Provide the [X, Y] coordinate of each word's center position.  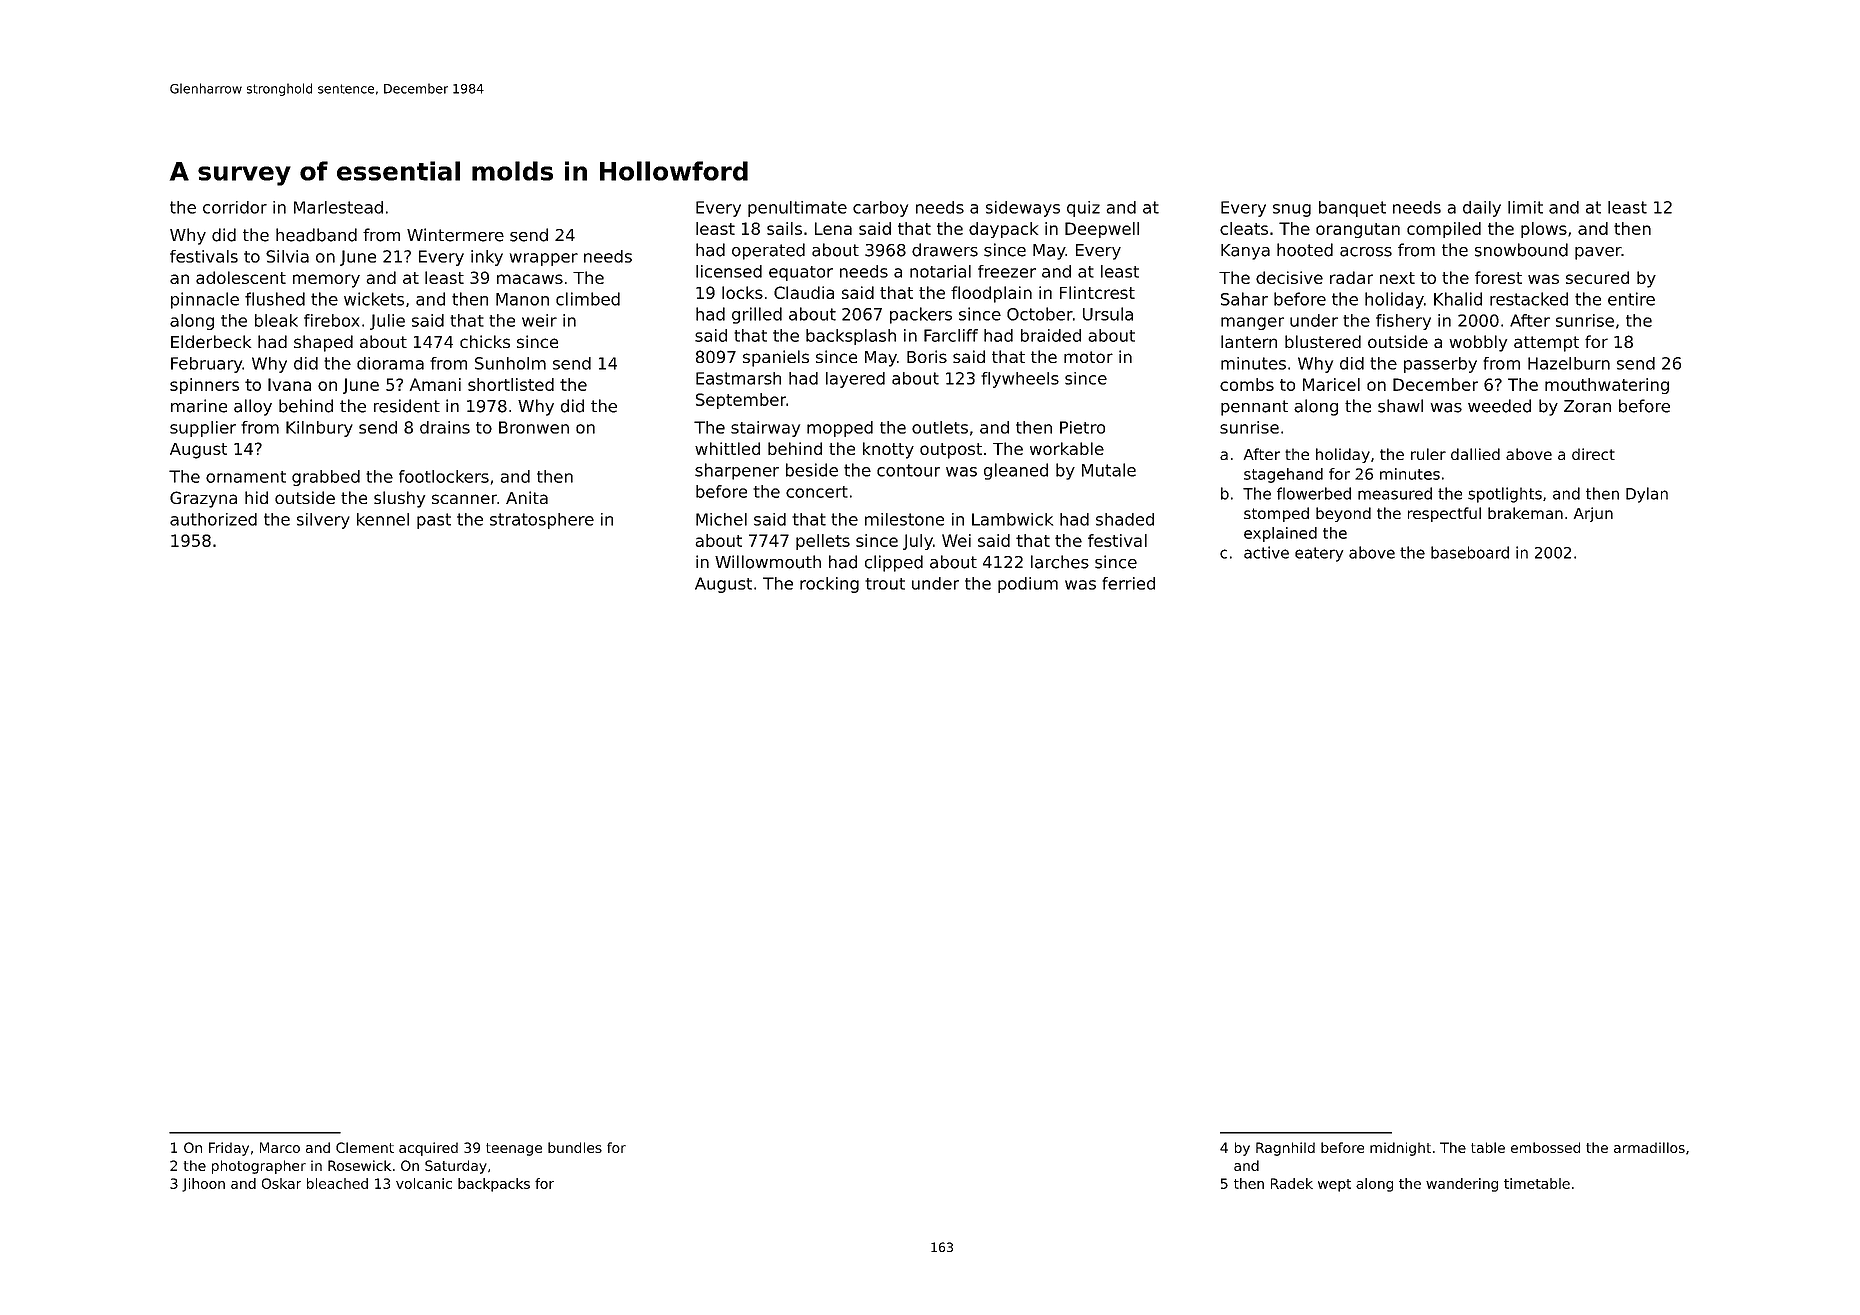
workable [1067, 448]
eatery [1319, 554]
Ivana [289, 384]
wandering [1462, 1185]
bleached [337, 1183]
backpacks [494, 1185]
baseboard [1470, 552]
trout [885, 584]
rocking [829, 585]
